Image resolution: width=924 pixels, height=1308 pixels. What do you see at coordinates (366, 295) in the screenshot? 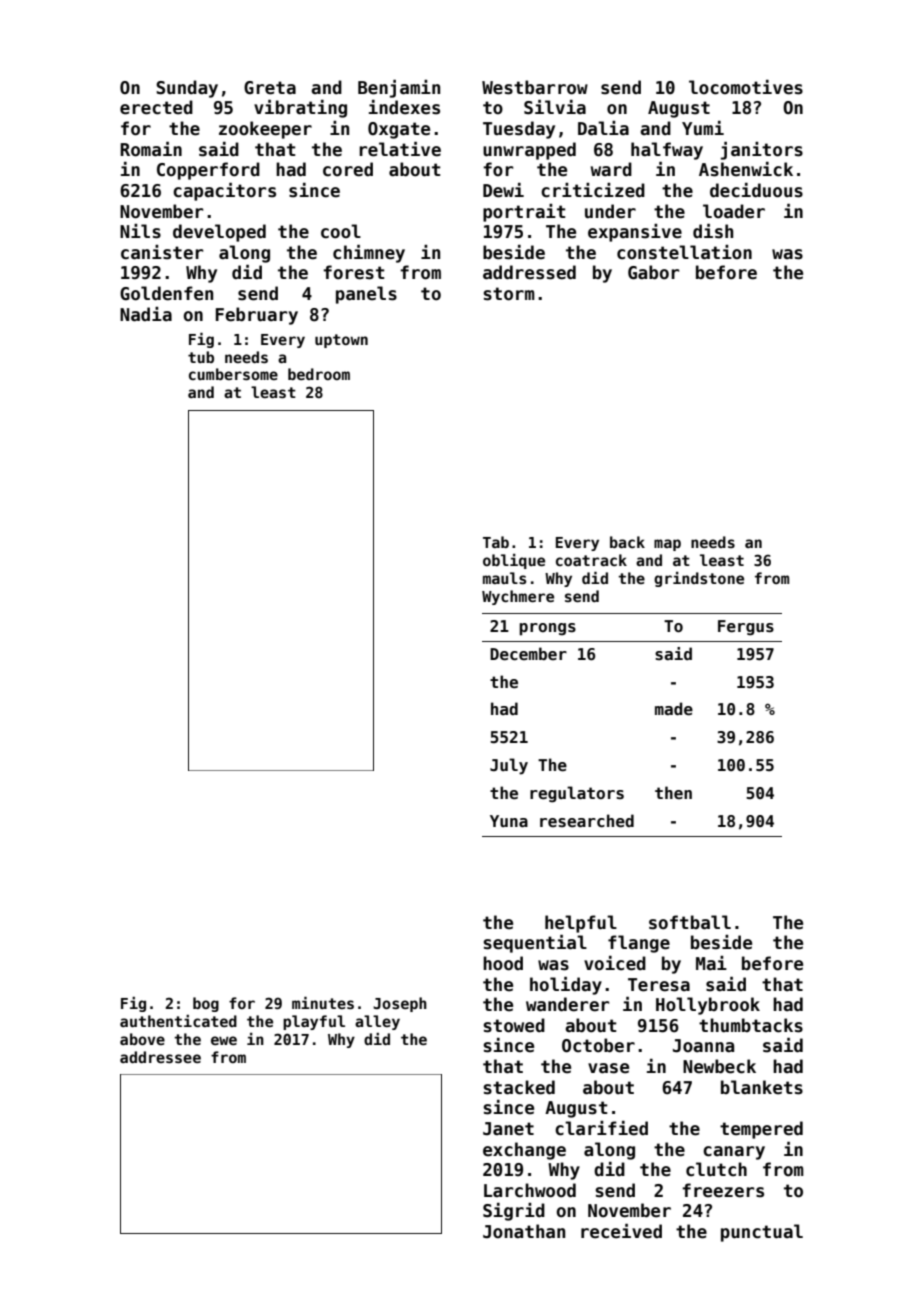
I see `panels` at bounding box center [366, 295].
